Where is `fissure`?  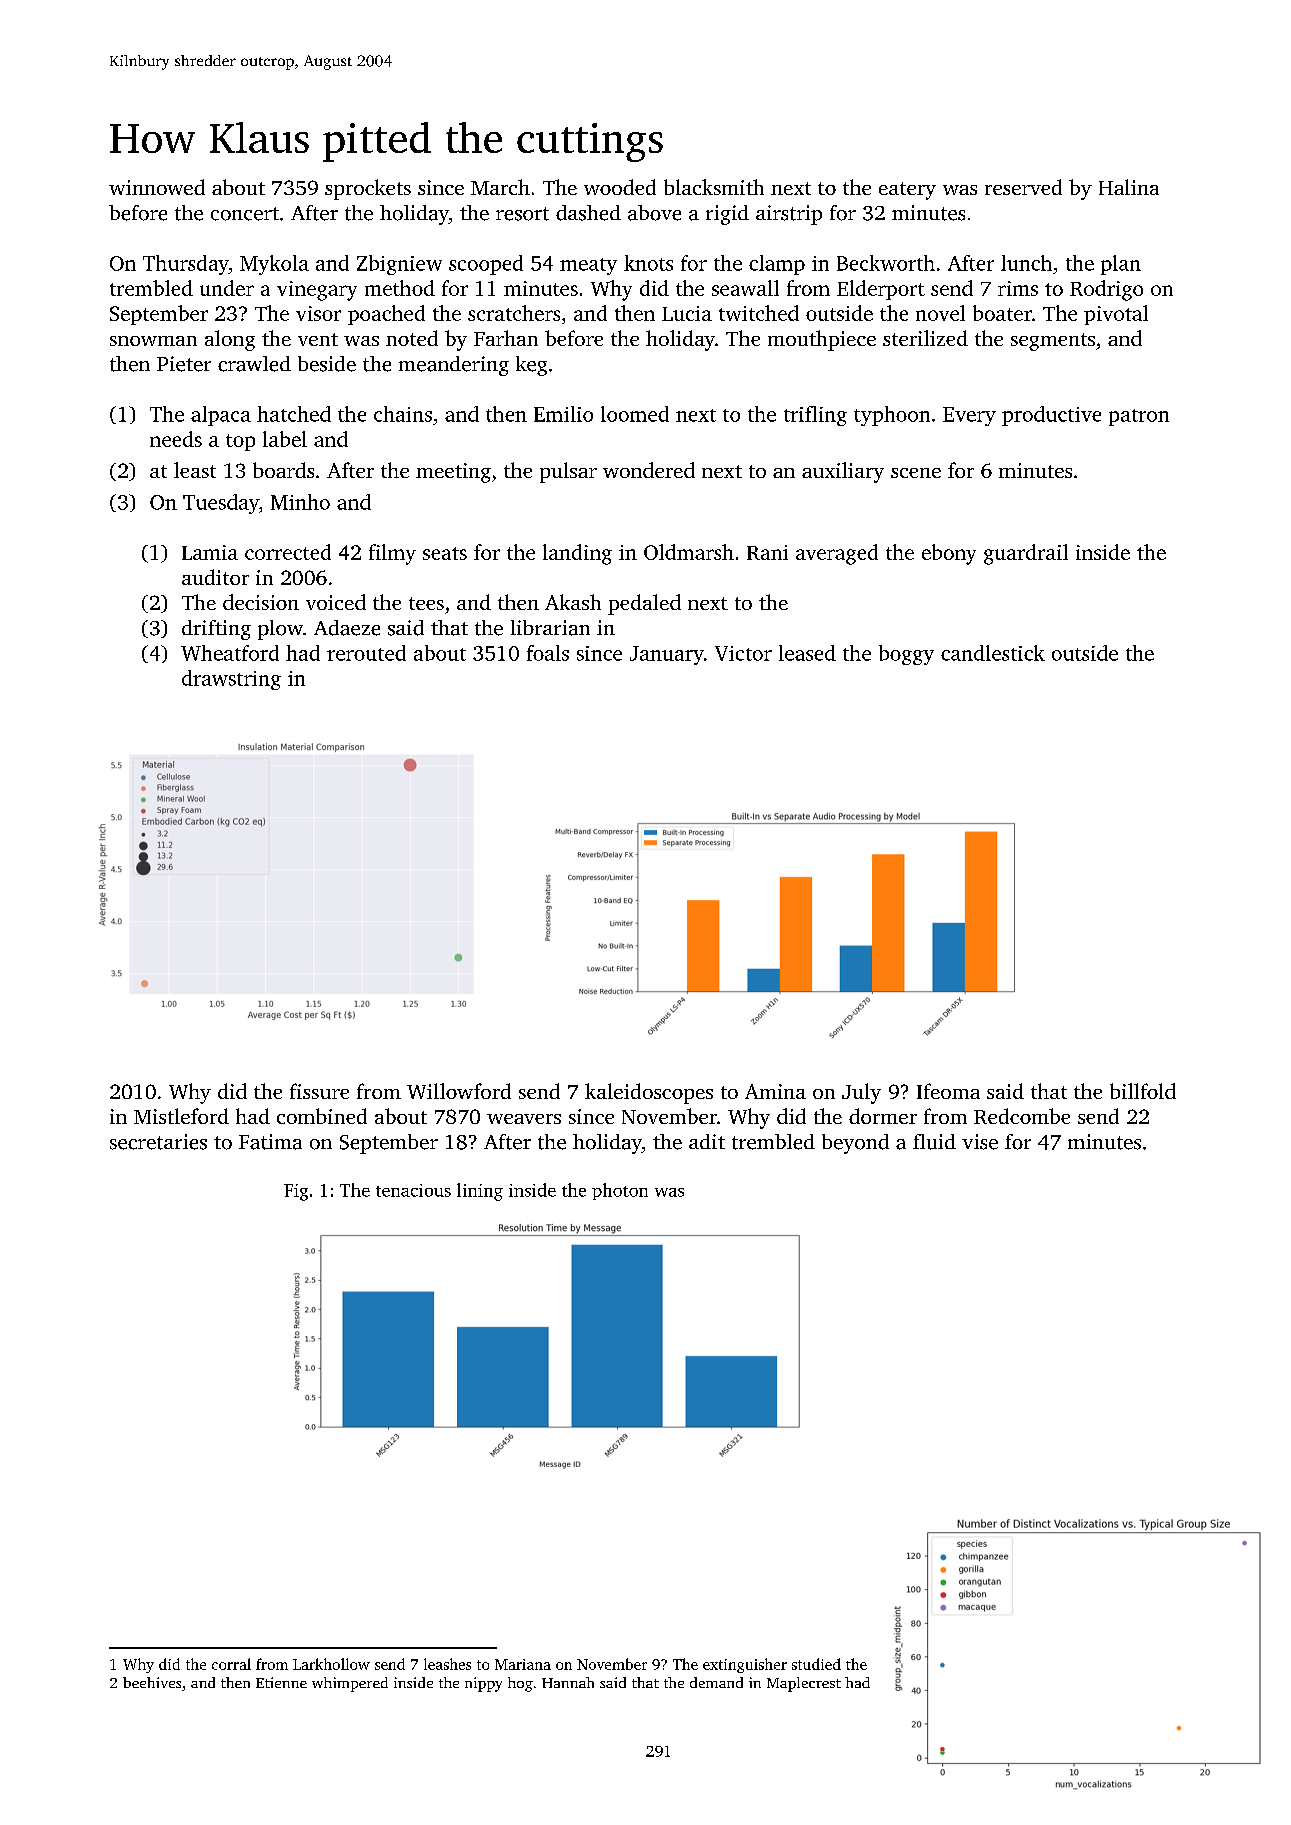 fissure is located at coordinates (319, 1091).
